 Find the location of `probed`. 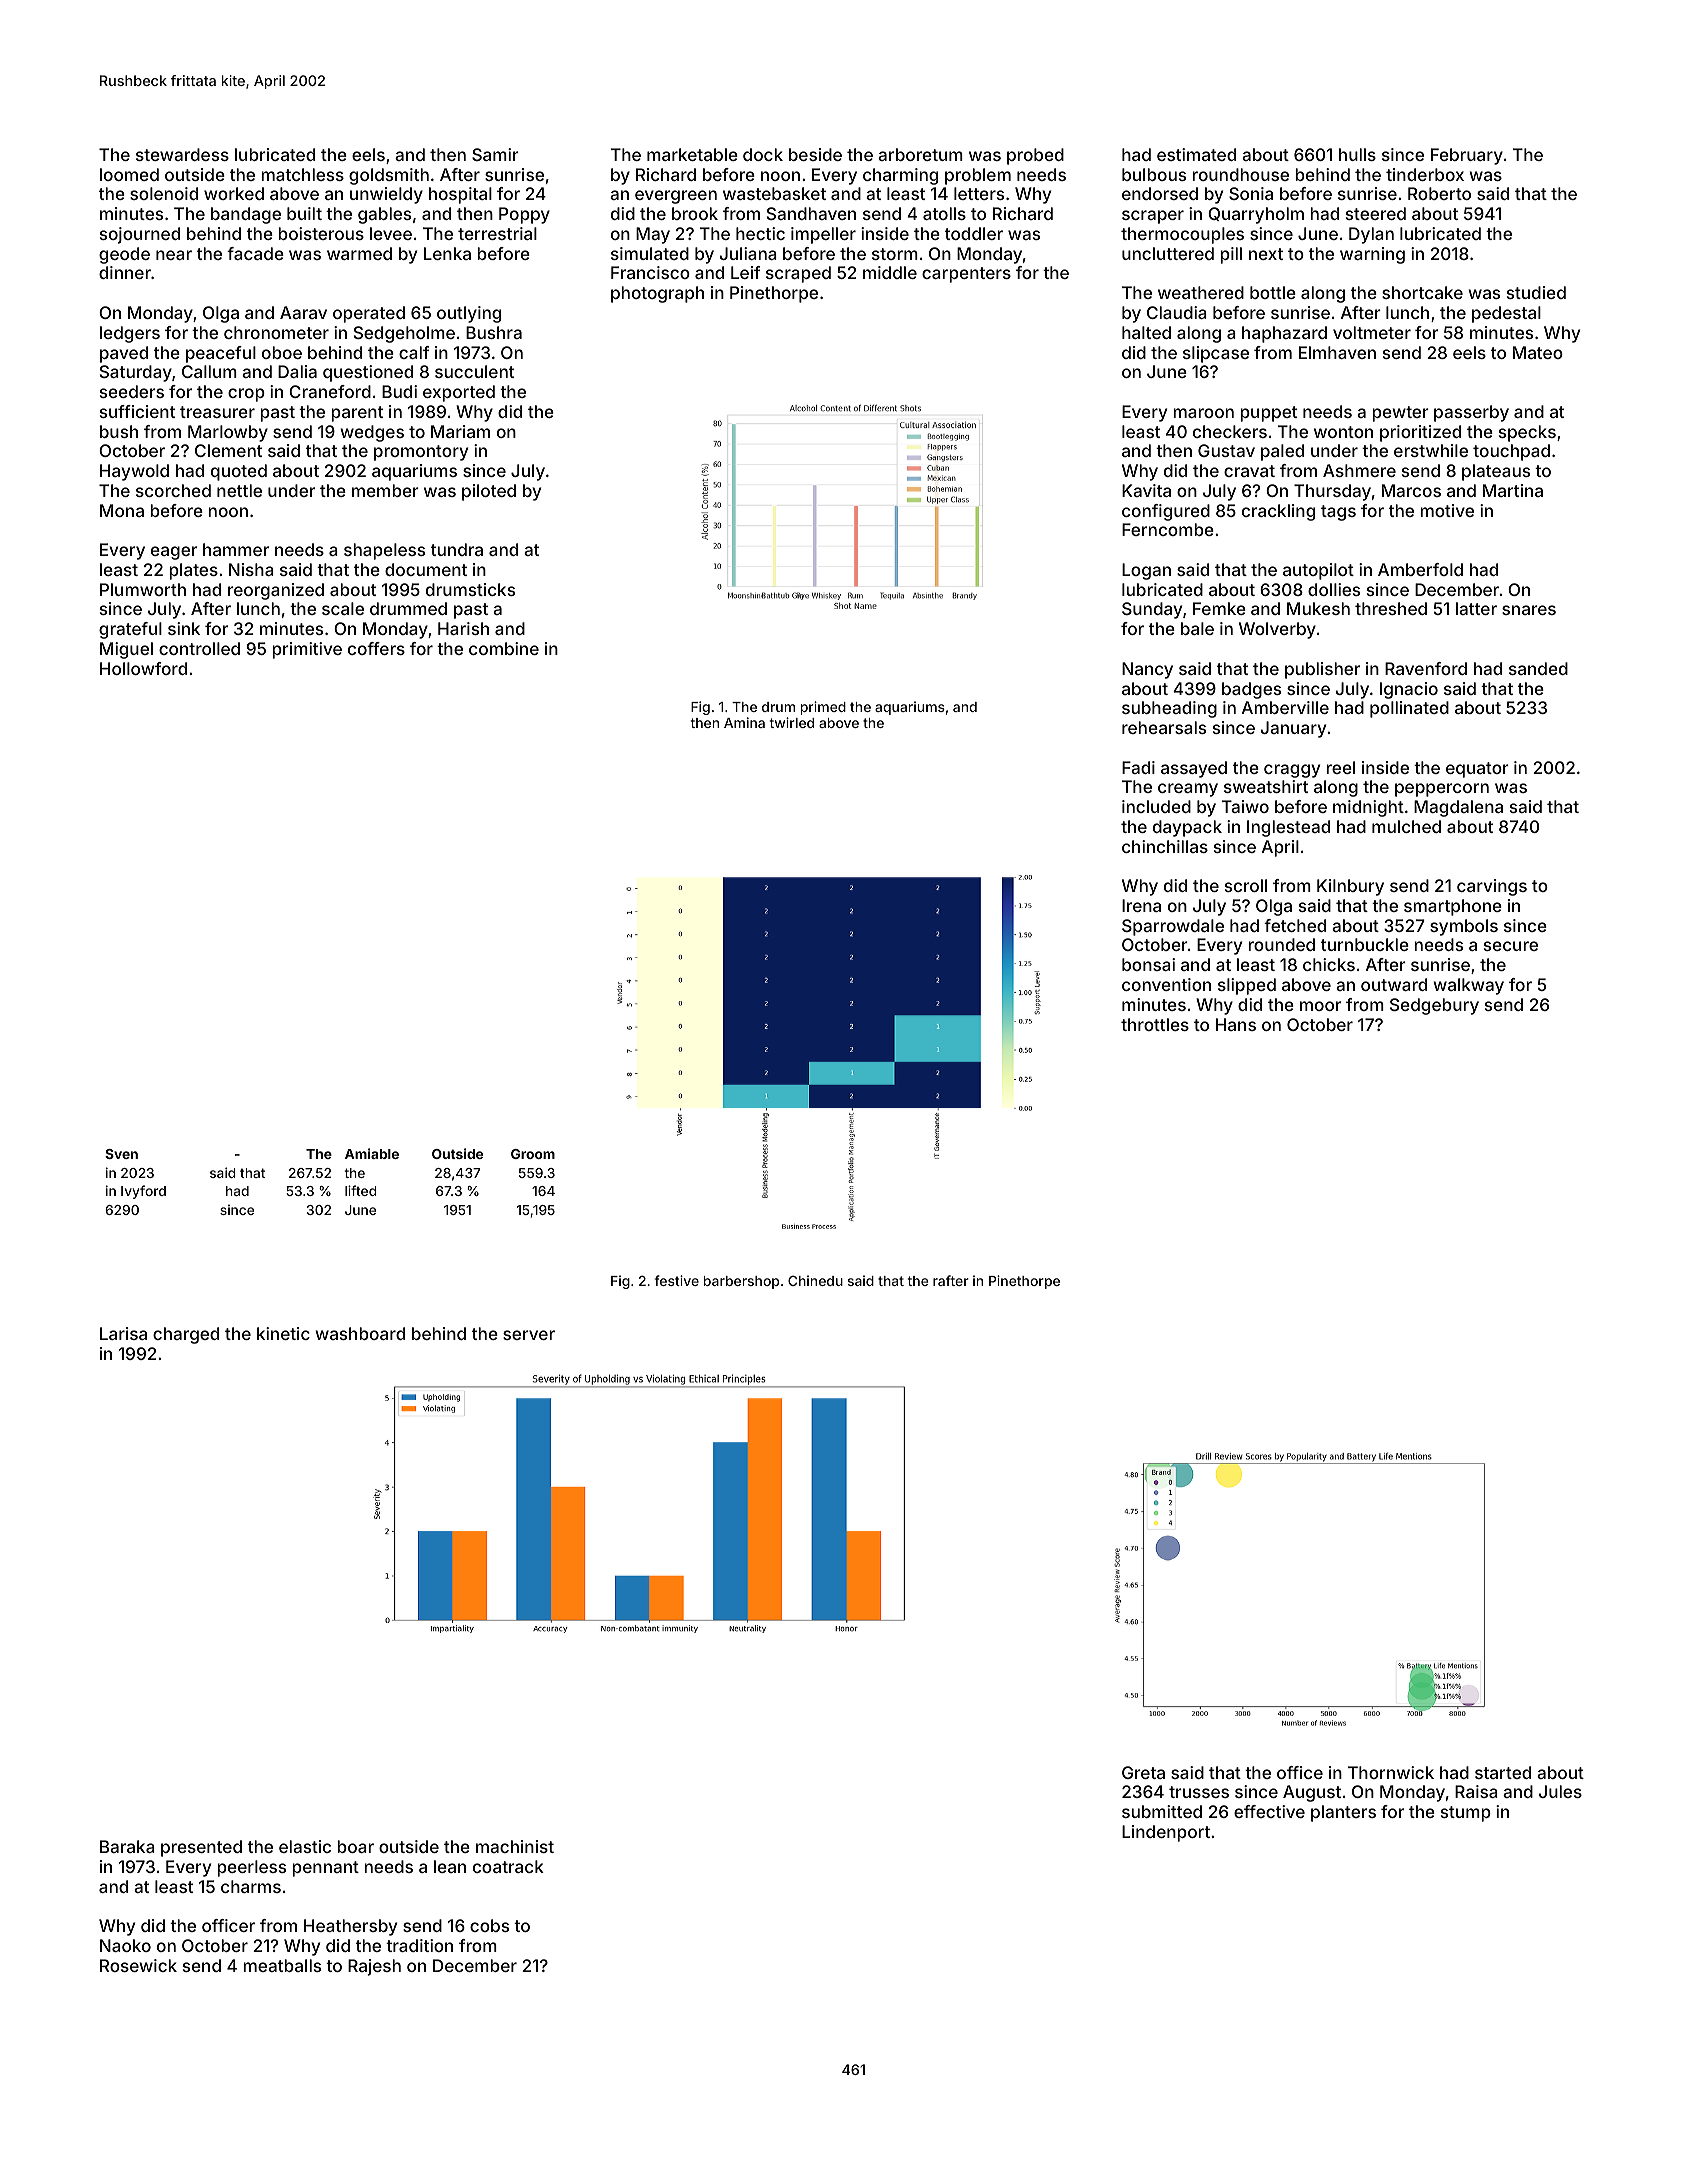

probed is located at coordinates (1035, 156).
